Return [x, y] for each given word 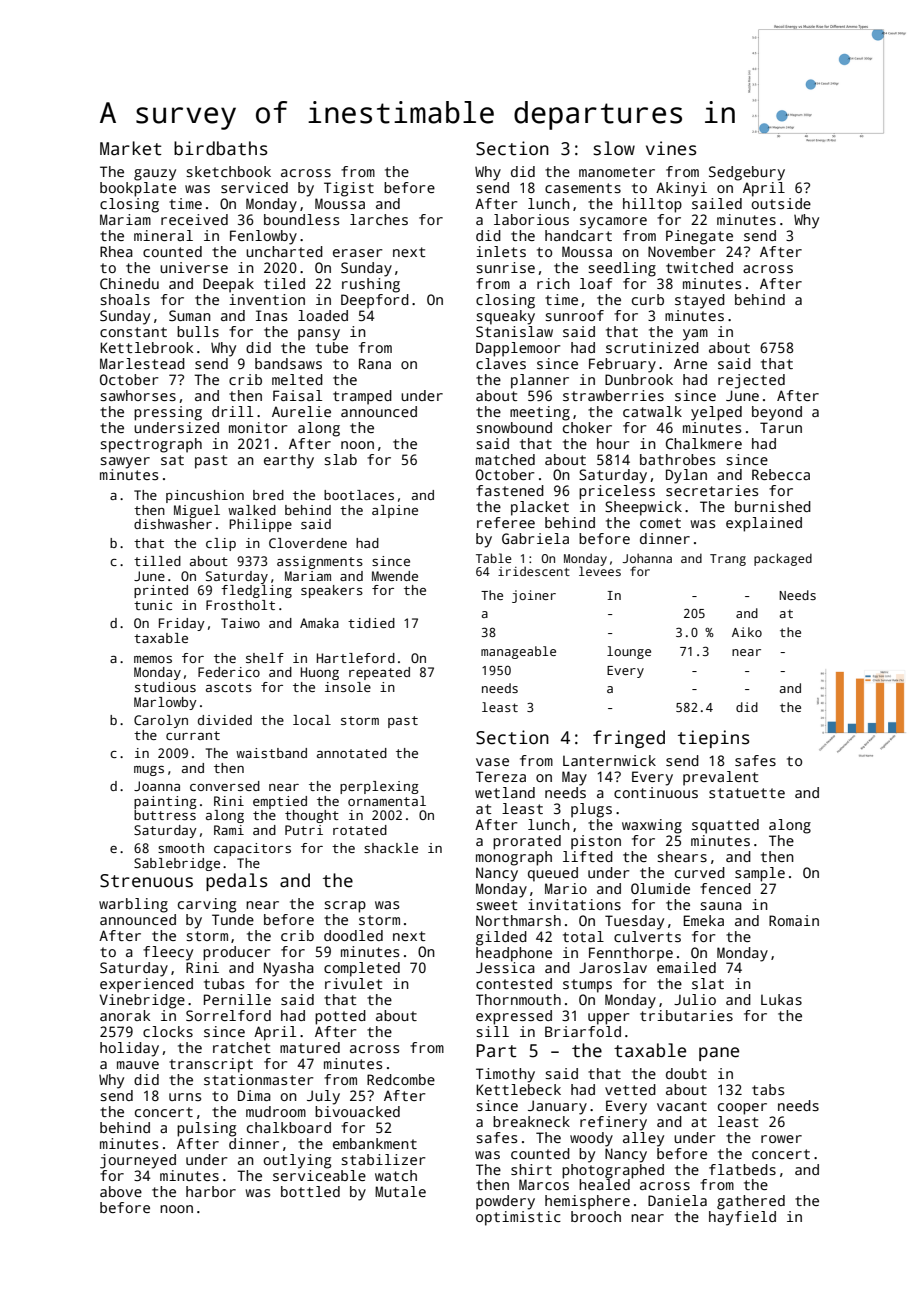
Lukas [781, 999]
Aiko [747, 632]
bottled [310, 1191]
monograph [514, 858]
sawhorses [138, 395]
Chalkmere [704, 443]
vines [671, 148]
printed [161, 591]
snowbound [514, 427]
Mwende [395, 576]
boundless [301, 219]
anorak [125, 1015]
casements [583, 188]
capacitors [252, 849]
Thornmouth [518, 999]
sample [760, 874]
